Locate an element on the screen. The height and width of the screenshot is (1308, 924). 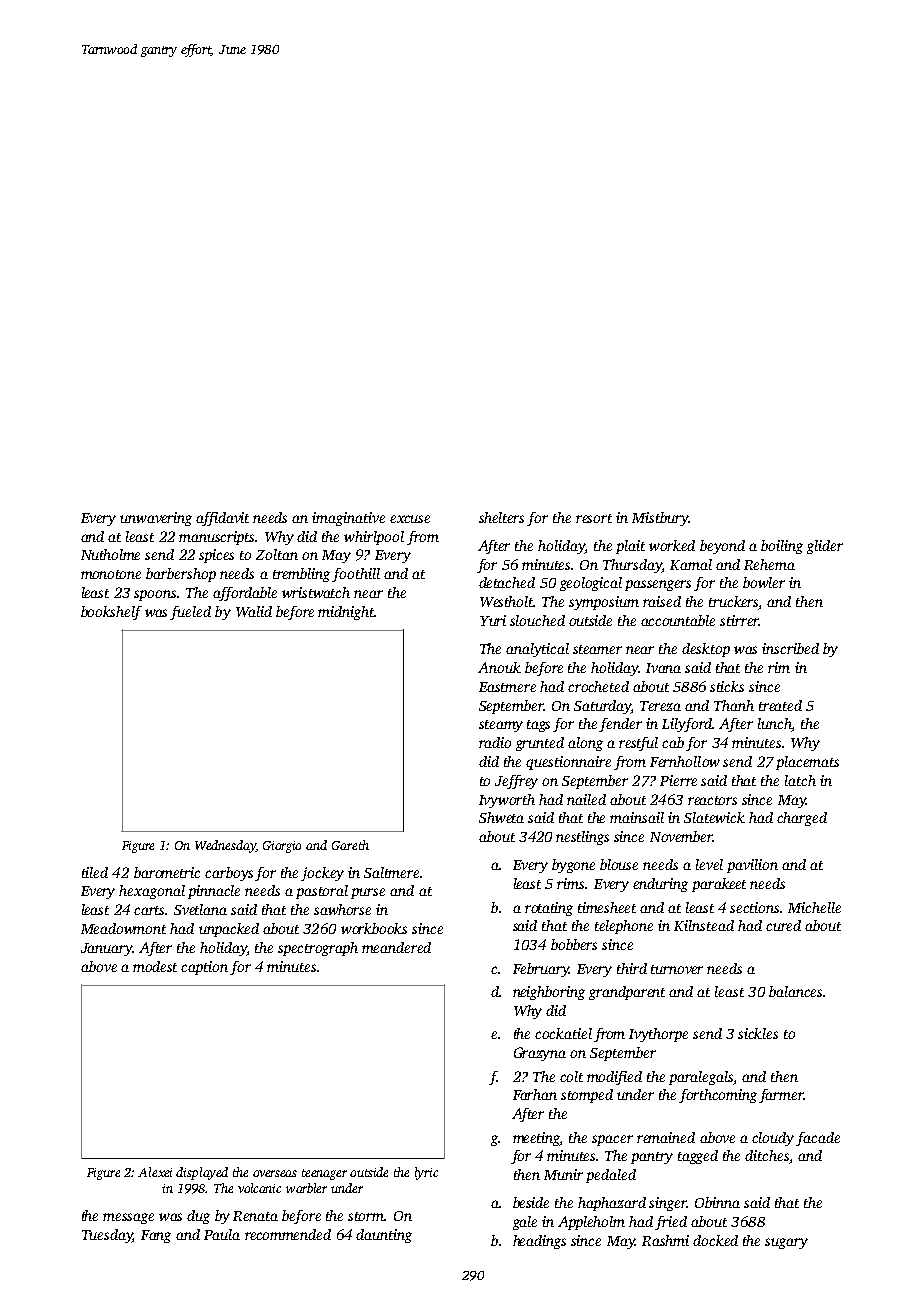
Gareth is located at coordinates (350, 845).
